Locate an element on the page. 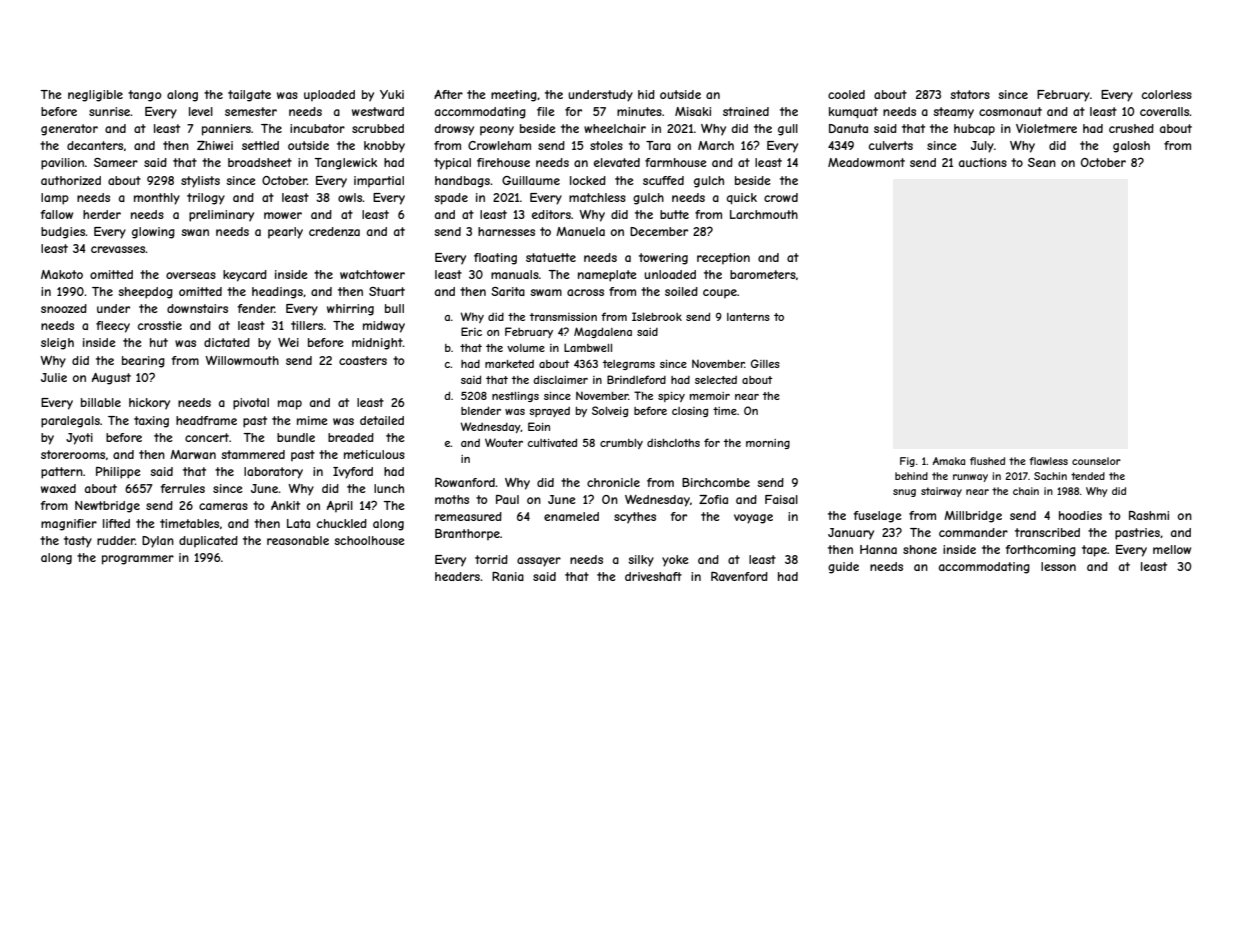 This image has width=1233, height=952. Sean is located at coordinates (1042, 162).
